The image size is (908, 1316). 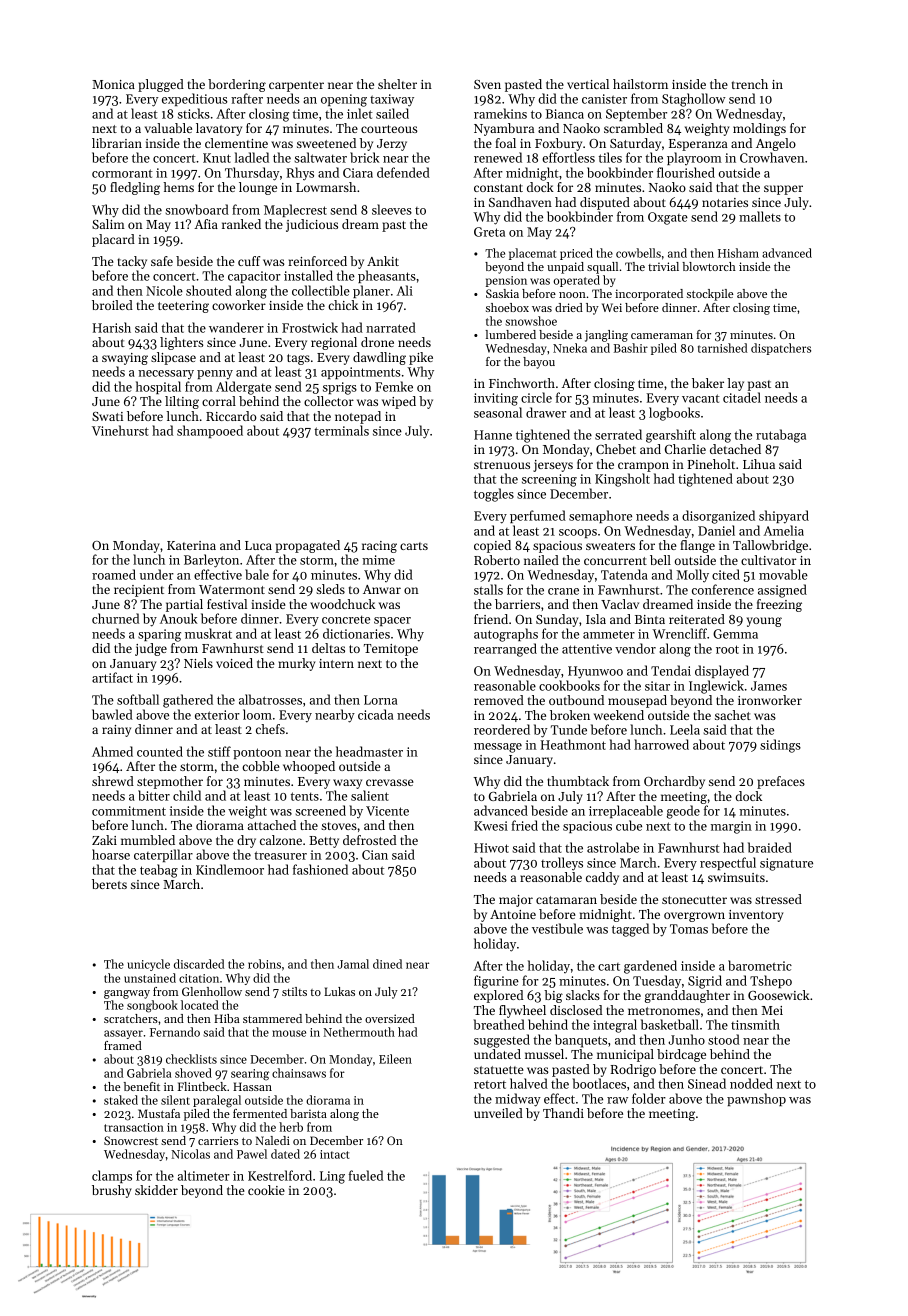 I want to click on Salim, so click(x=108, y=224).
